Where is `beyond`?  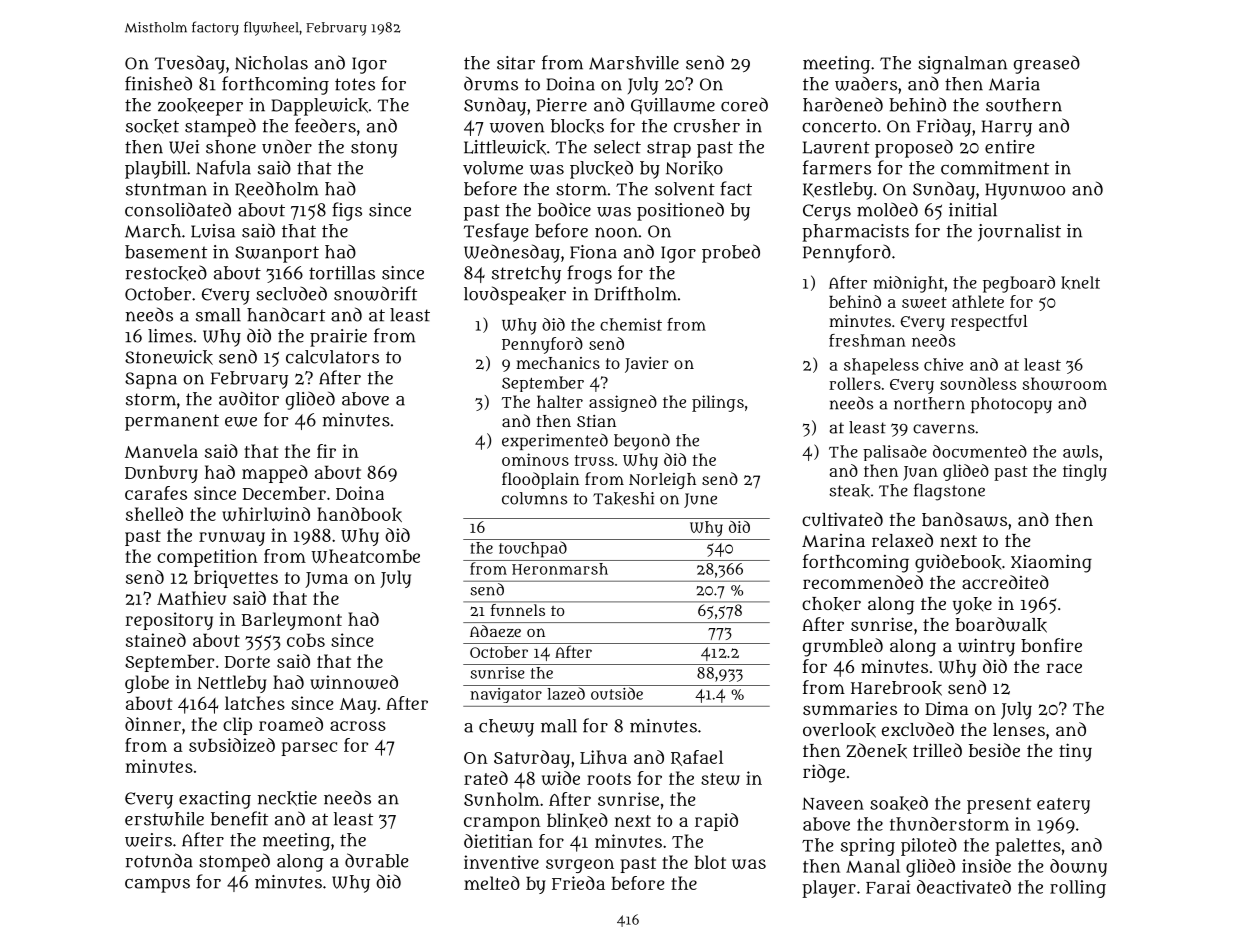 beyond is located at coordinates (642, 442).
